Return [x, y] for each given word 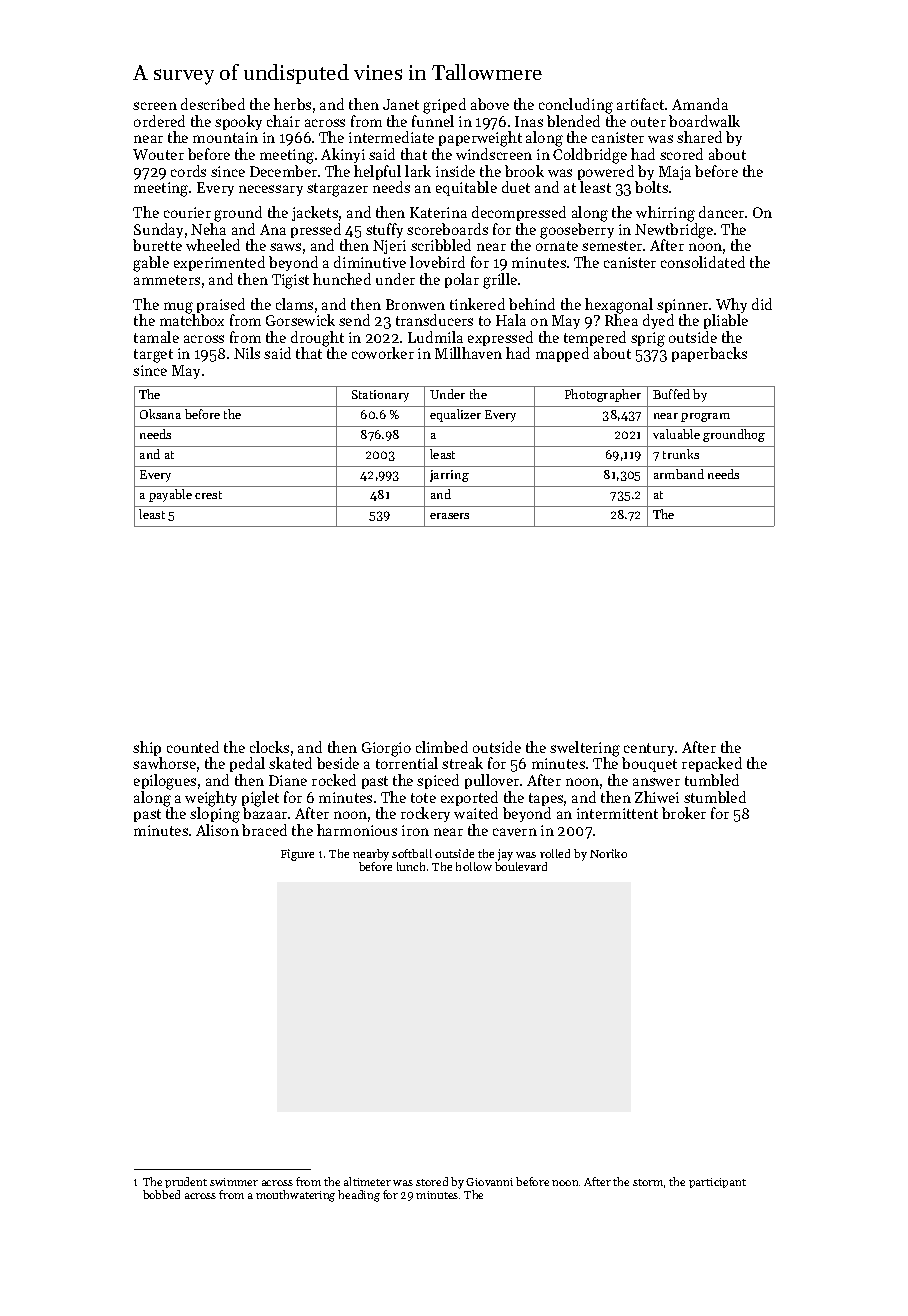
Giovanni [489, 1182]
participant [717, 1183]
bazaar [265, 813]
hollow [474, 866]
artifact [640, 104]
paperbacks [709, 354]
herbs [292, 104]
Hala [511, 320]
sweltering [585, 749]
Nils [247, 353]
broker [684, 813]
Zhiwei [657, 797]
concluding [576, 106]
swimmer [234, 1182]
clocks [269, 747]
